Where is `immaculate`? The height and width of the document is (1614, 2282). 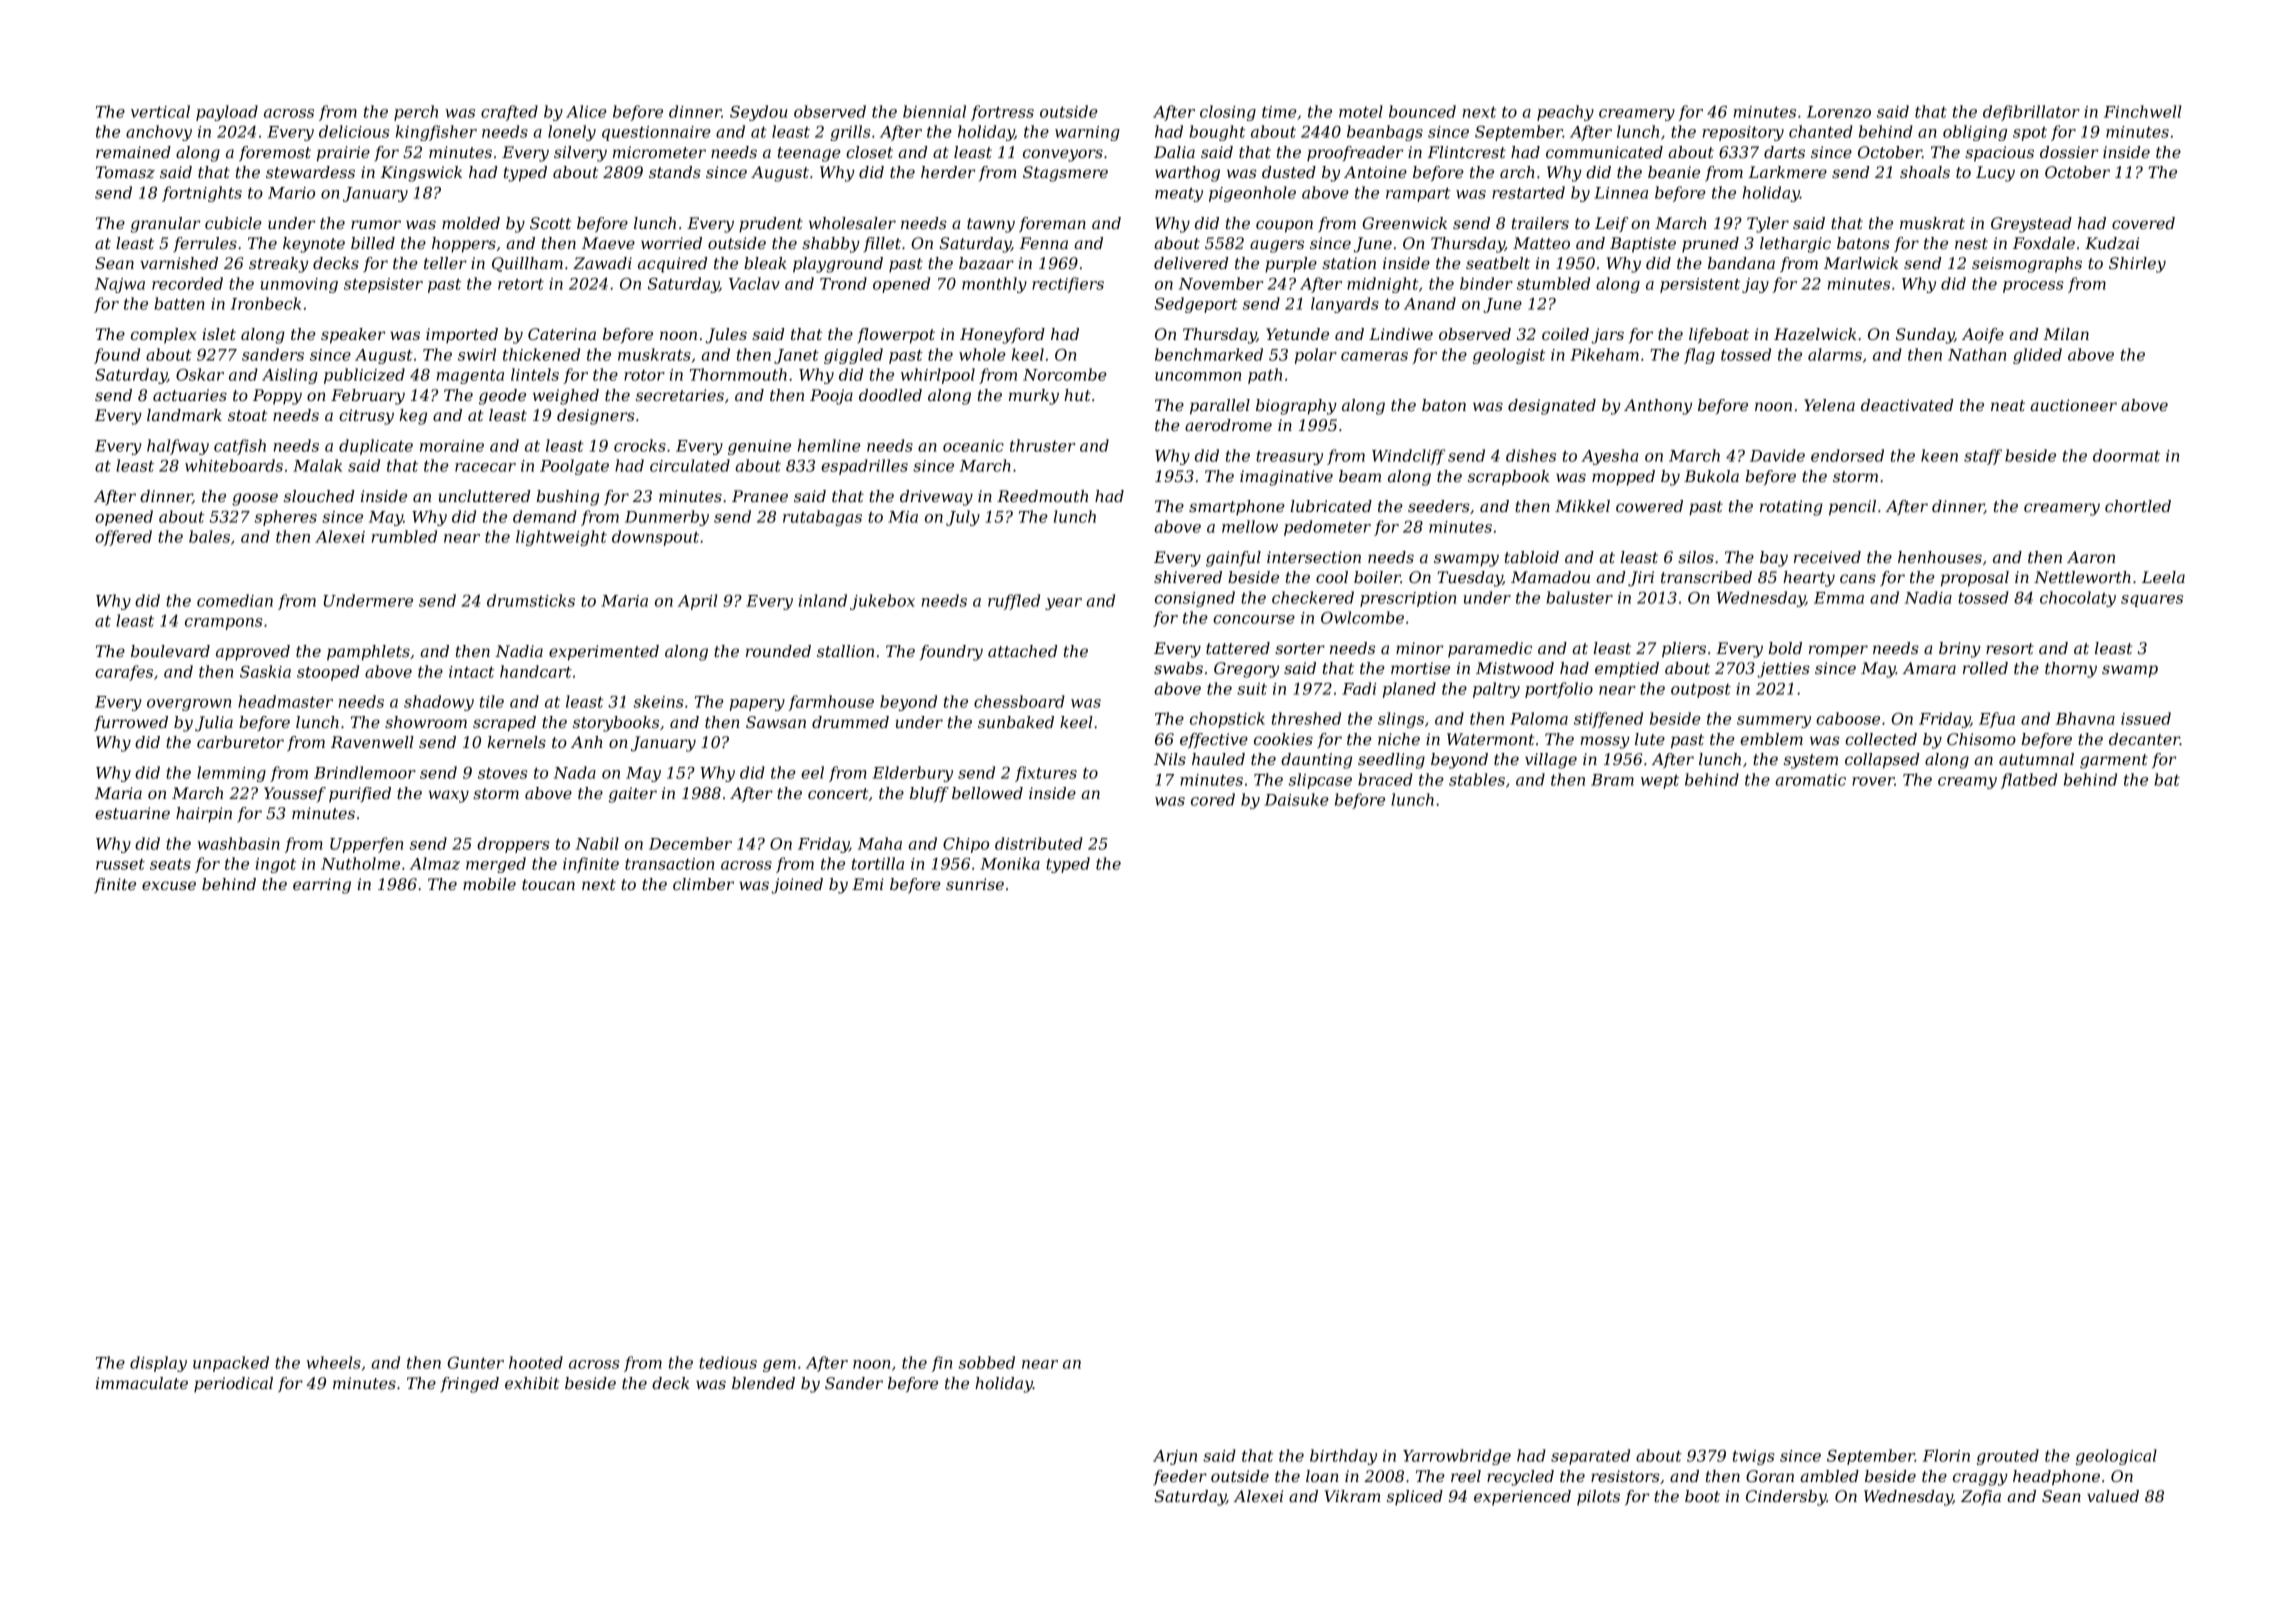
immaculate is located at coordinates (142, 1383).
